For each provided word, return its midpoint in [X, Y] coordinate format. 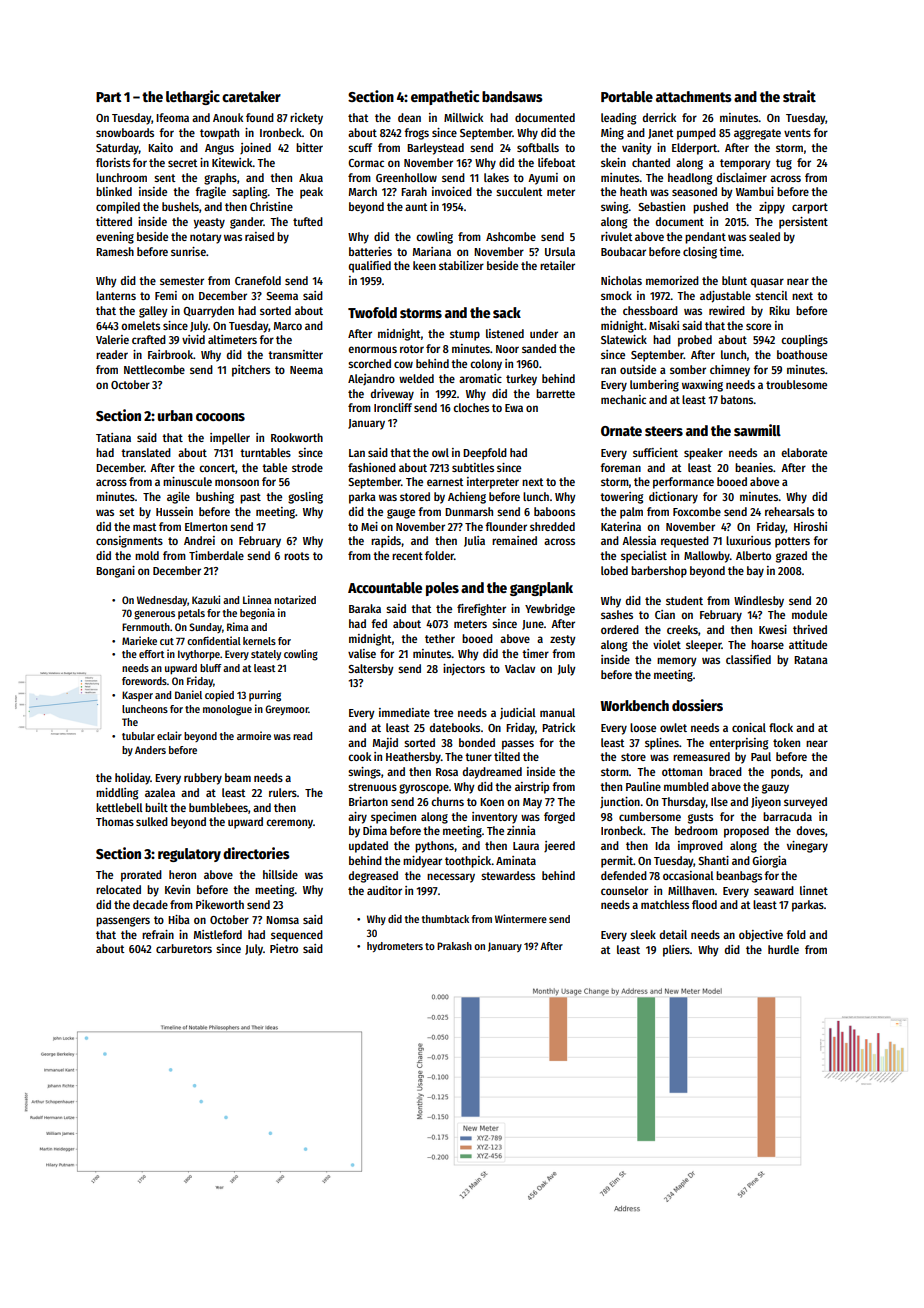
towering [621, 498]
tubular [138, 736]
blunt [734, 280]
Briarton [368, 801]
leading [618, 119]
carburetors [184, 948]
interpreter [493, 483]
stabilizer [461, 265]
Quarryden [208, 312]
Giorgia [769, 862]
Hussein [174, 511]
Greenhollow [406, 177]
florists [113, 162]
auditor [384, 890]
